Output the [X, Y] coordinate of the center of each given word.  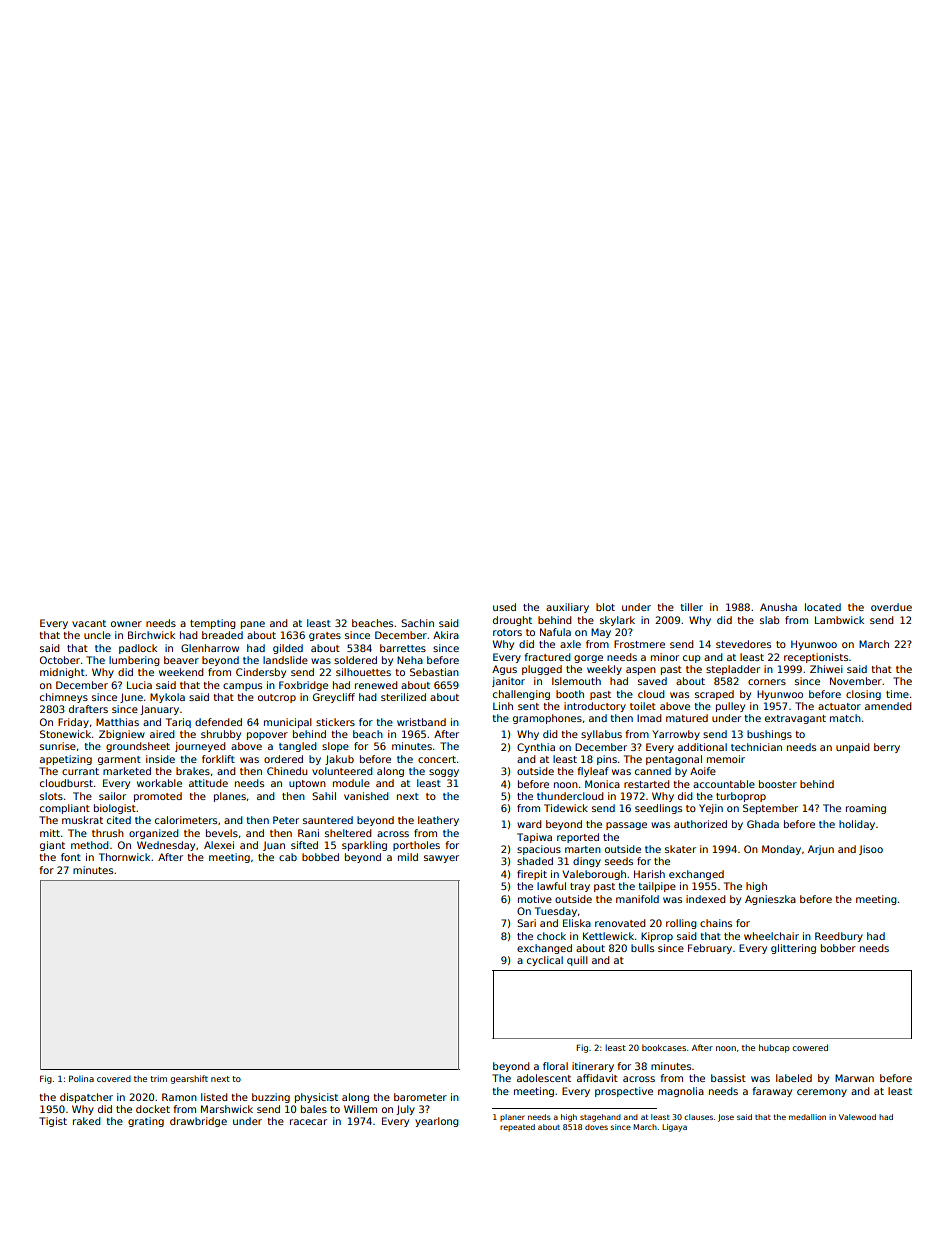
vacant [89, 623]
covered [114, 1078]
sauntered [328, 820]
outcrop [277, 698]
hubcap [774, 1048]
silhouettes [363, 672]
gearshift [189, 1079]
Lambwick [839, 620]
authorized [700, 824]
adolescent [544, 1078]
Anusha [778, 607]
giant [52, 846]
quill [577, 961]
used [504, 607]
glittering [793, 949]
